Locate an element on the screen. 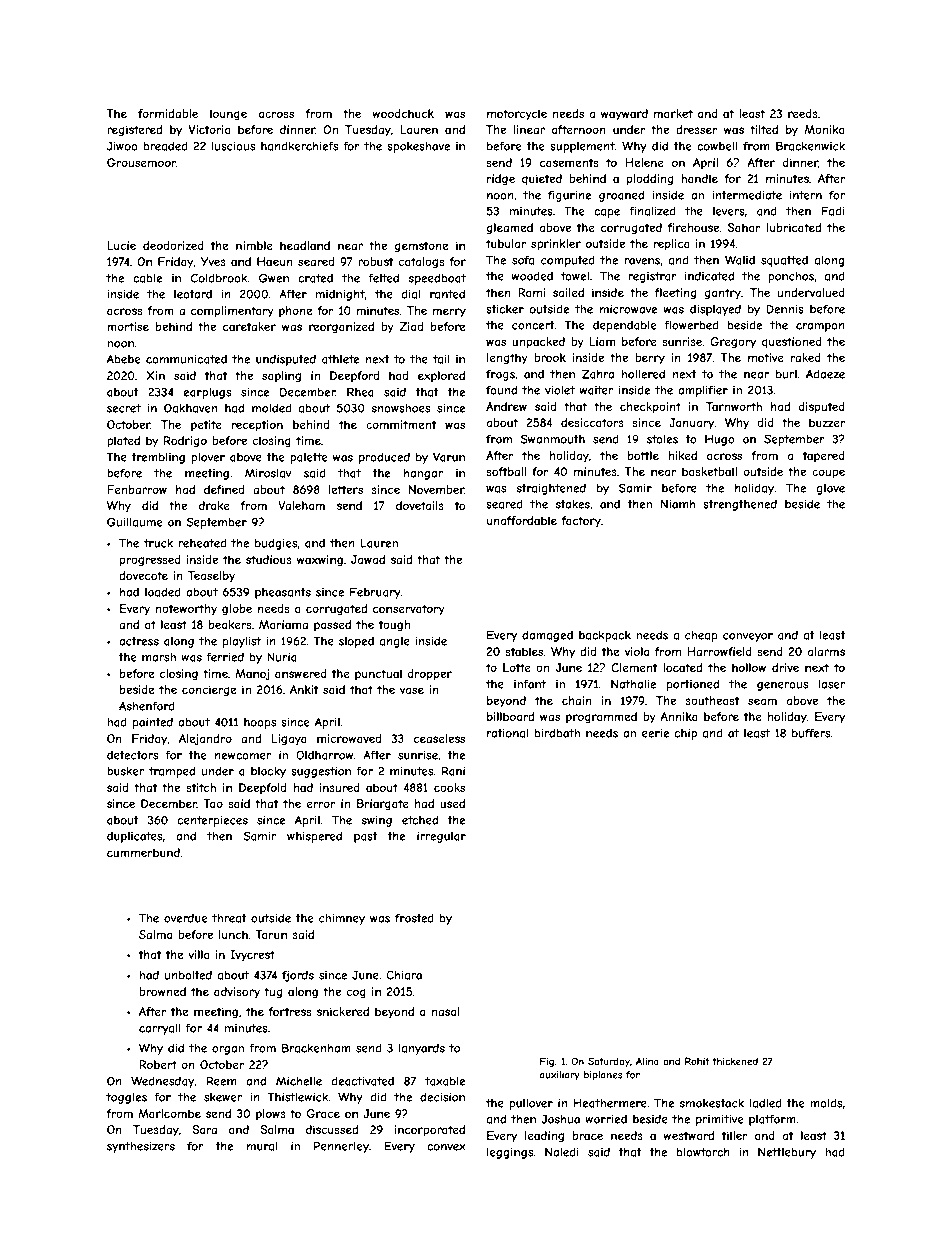 The width and height of the screenshot is (952, 1233). frosted is located at coordinates (414, 918).
